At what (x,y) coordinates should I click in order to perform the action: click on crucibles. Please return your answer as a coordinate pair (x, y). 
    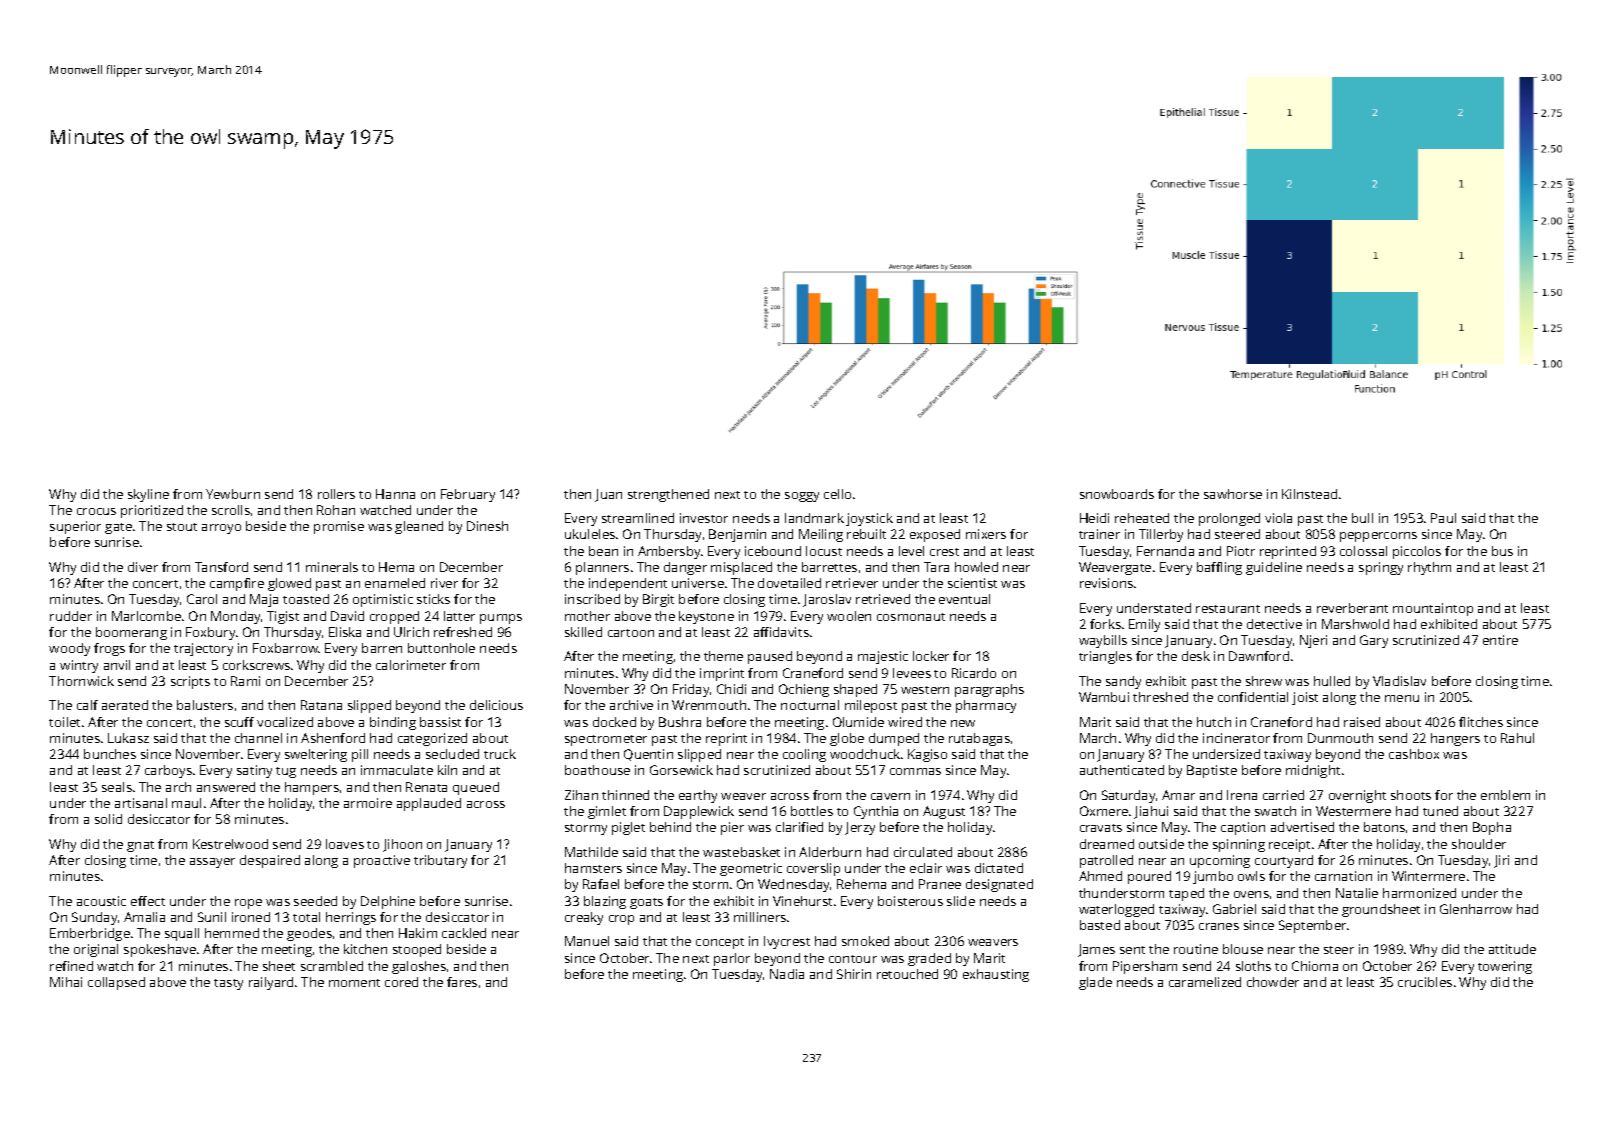
    Looking at the image, I should click on (1425, 982).
